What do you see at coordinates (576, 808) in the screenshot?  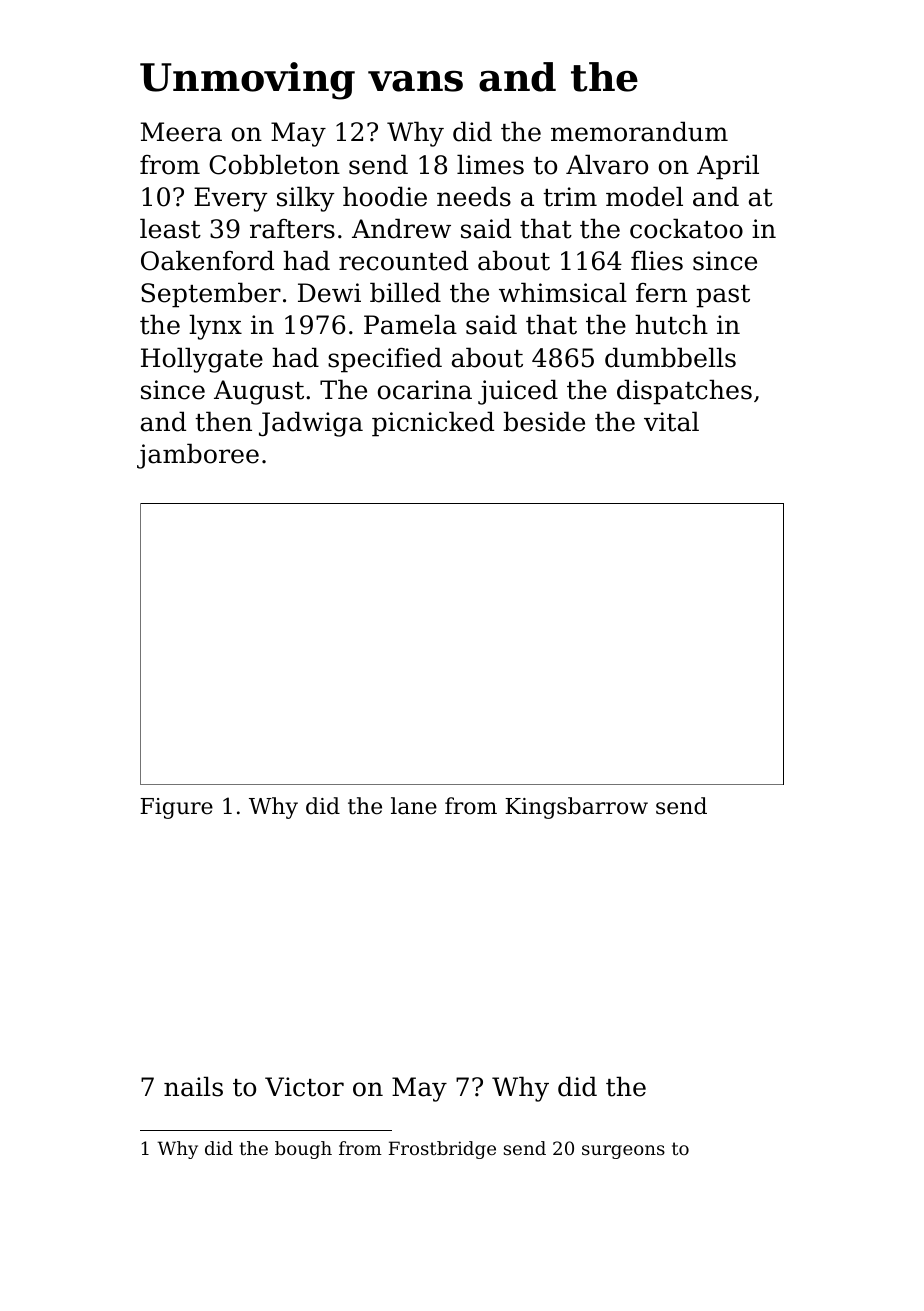 I see `Kingsbarrow` at bounding box center [576, 808].
